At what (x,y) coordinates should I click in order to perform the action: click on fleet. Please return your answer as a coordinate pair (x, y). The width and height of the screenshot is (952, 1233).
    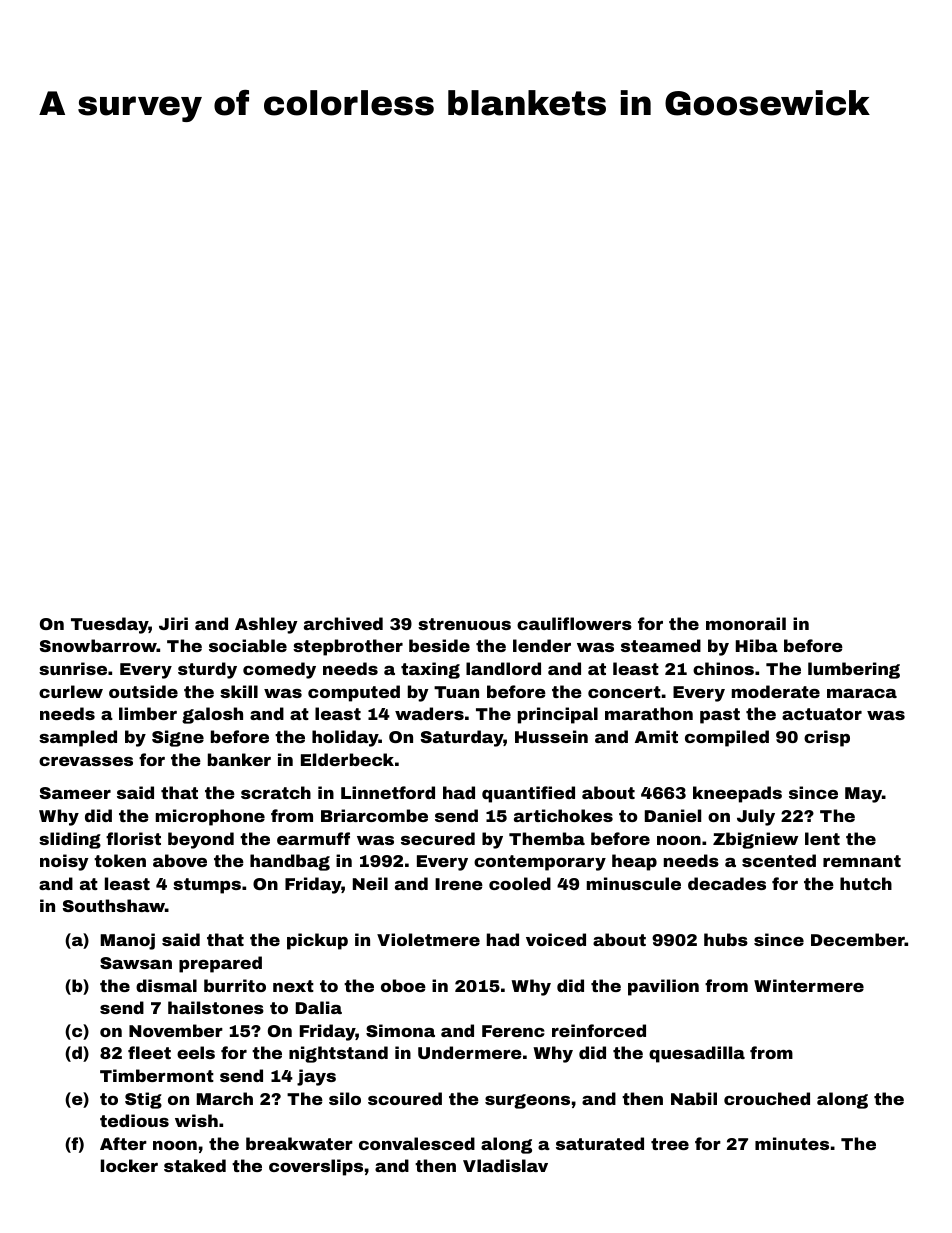
    Looking at the image, I should click on (149, 1052).
